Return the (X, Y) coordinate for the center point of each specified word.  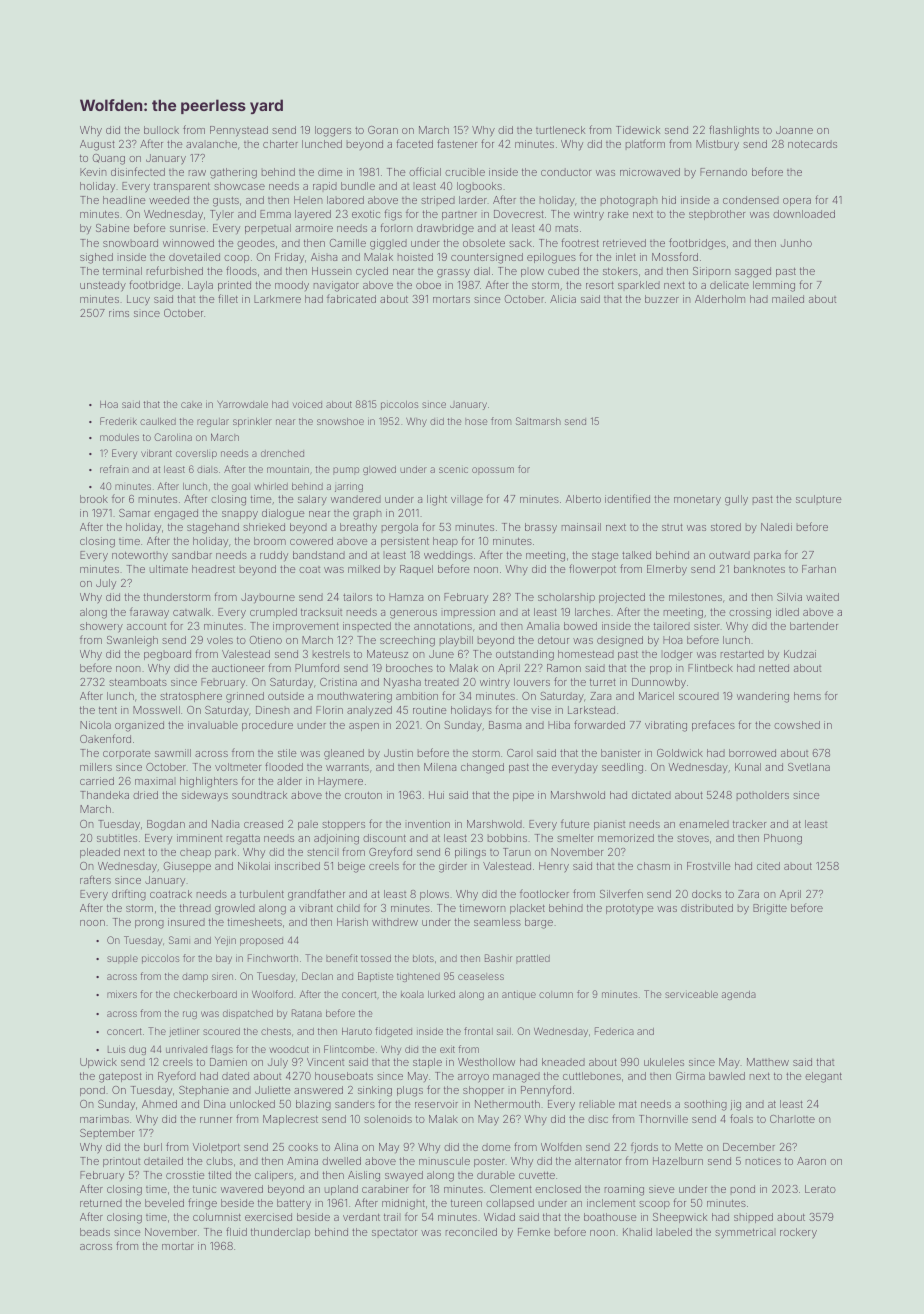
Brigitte (770, 909)
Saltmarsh (538, 421)
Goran (383, 130)
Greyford (390, 852)
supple (122, 959)
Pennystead (239, 131)
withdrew (395, 922)
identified (627, 498)
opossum (493, 471)
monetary (697, 501)
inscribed (297, 866)
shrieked (264, 527)
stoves (693, 838)
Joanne (794, 130)
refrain (114, 469)
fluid (236, 1231)
